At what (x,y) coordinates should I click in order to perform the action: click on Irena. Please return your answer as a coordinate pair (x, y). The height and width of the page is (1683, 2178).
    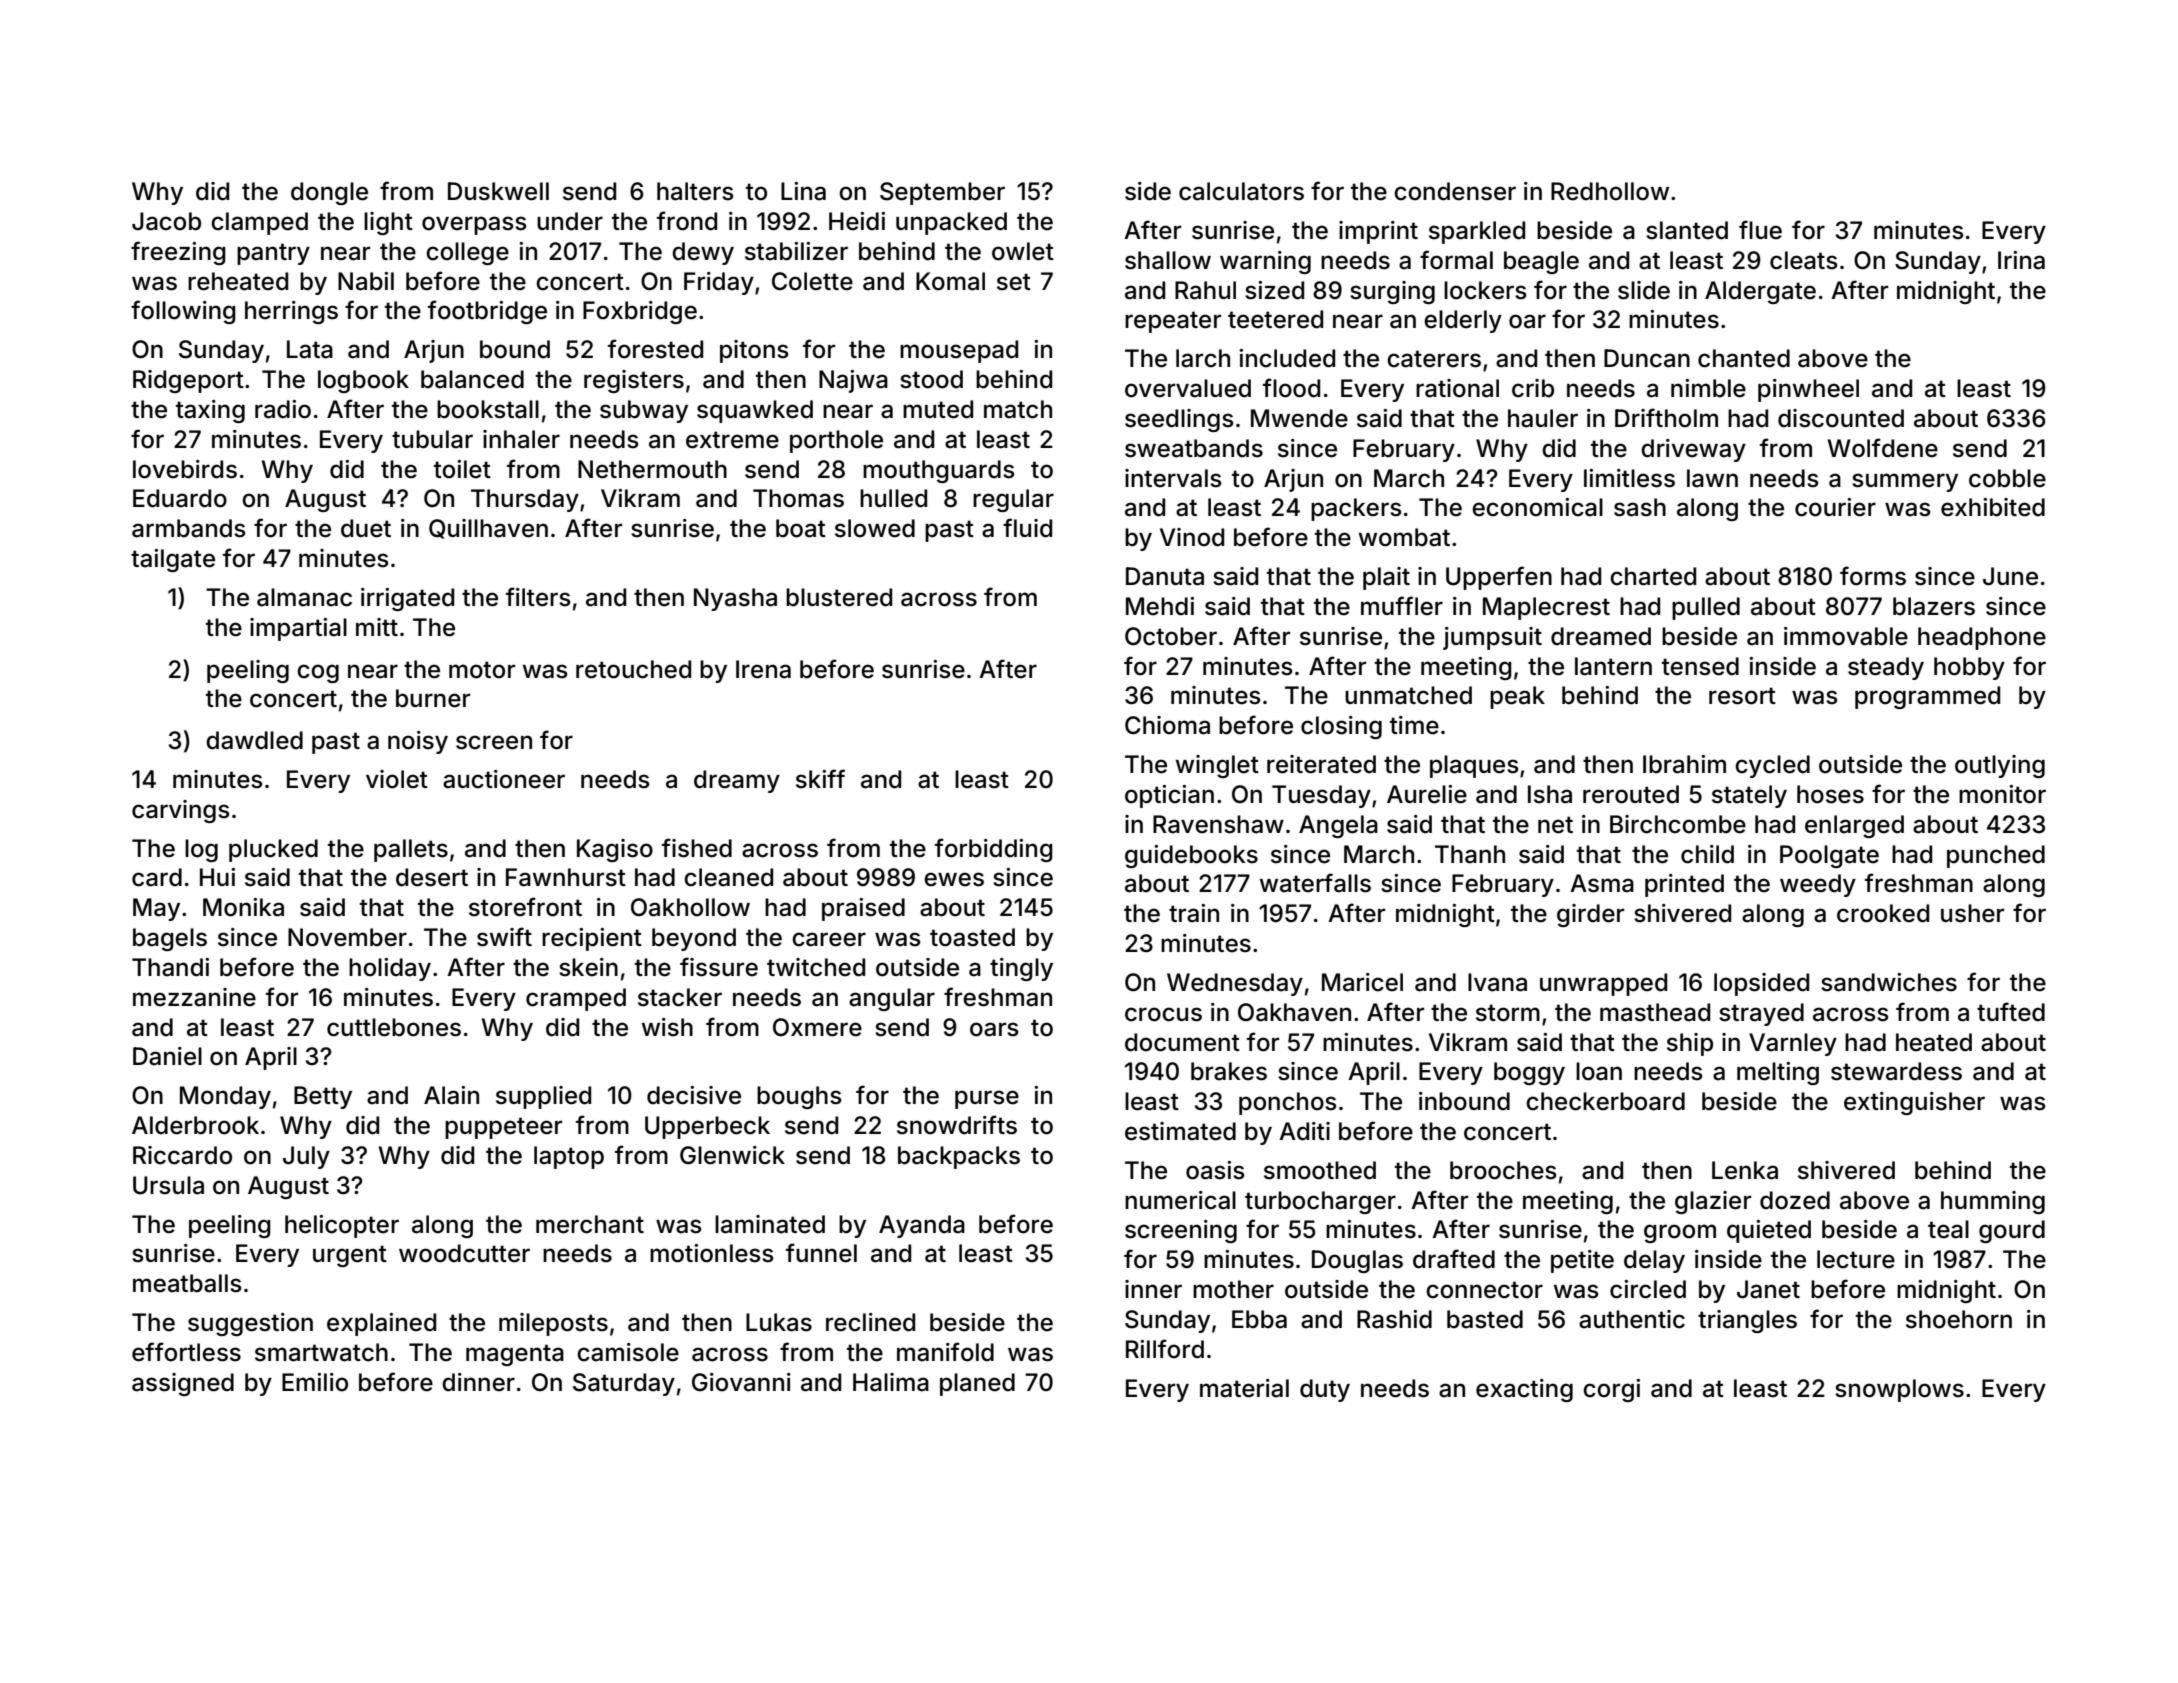
    Looking at the image, I should click on (763, 669).
